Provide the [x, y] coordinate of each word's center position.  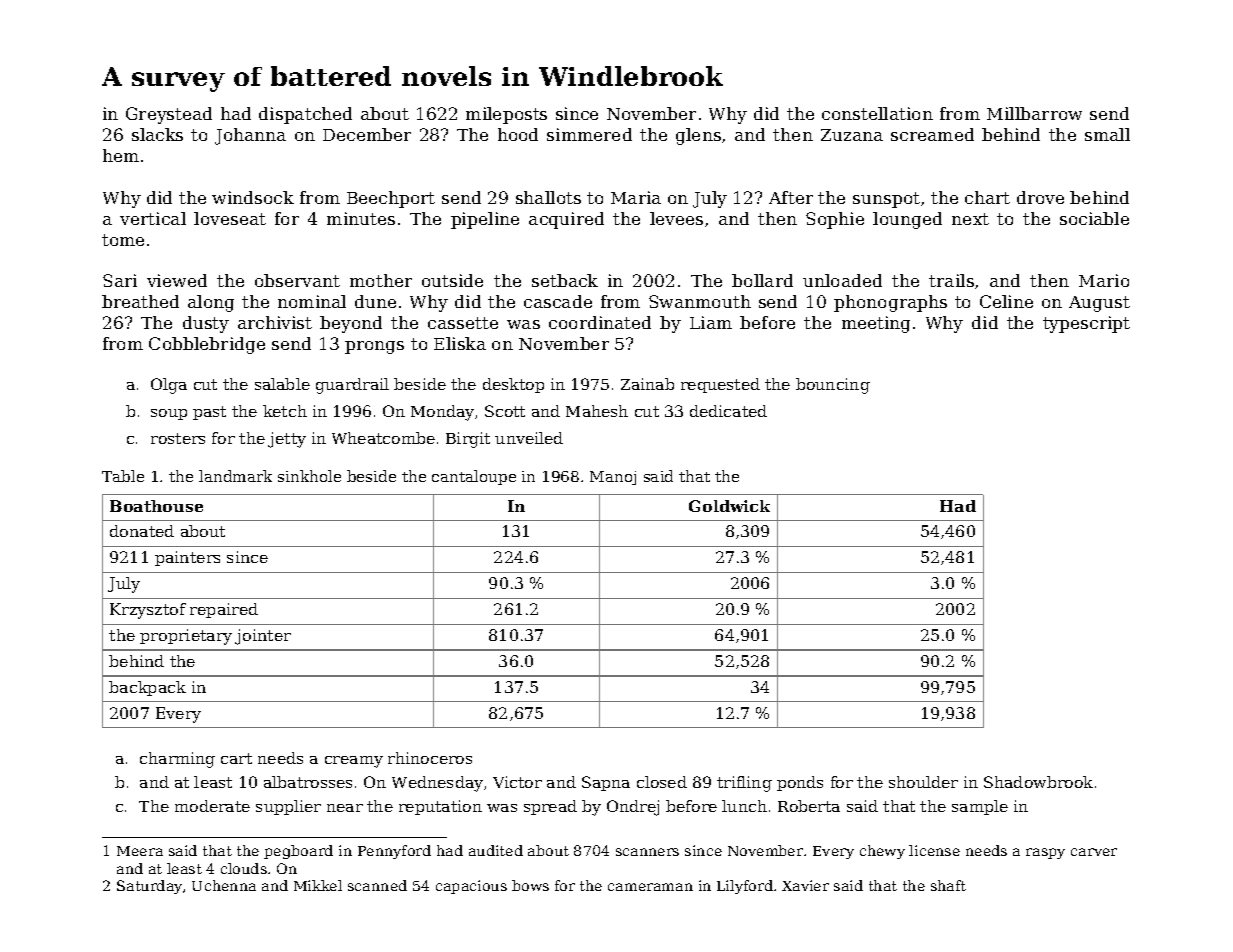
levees [676, 218]
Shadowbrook [1038, 782]
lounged [907, 220]
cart [236, 758]
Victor [517, 782]
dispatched [305, 115]
